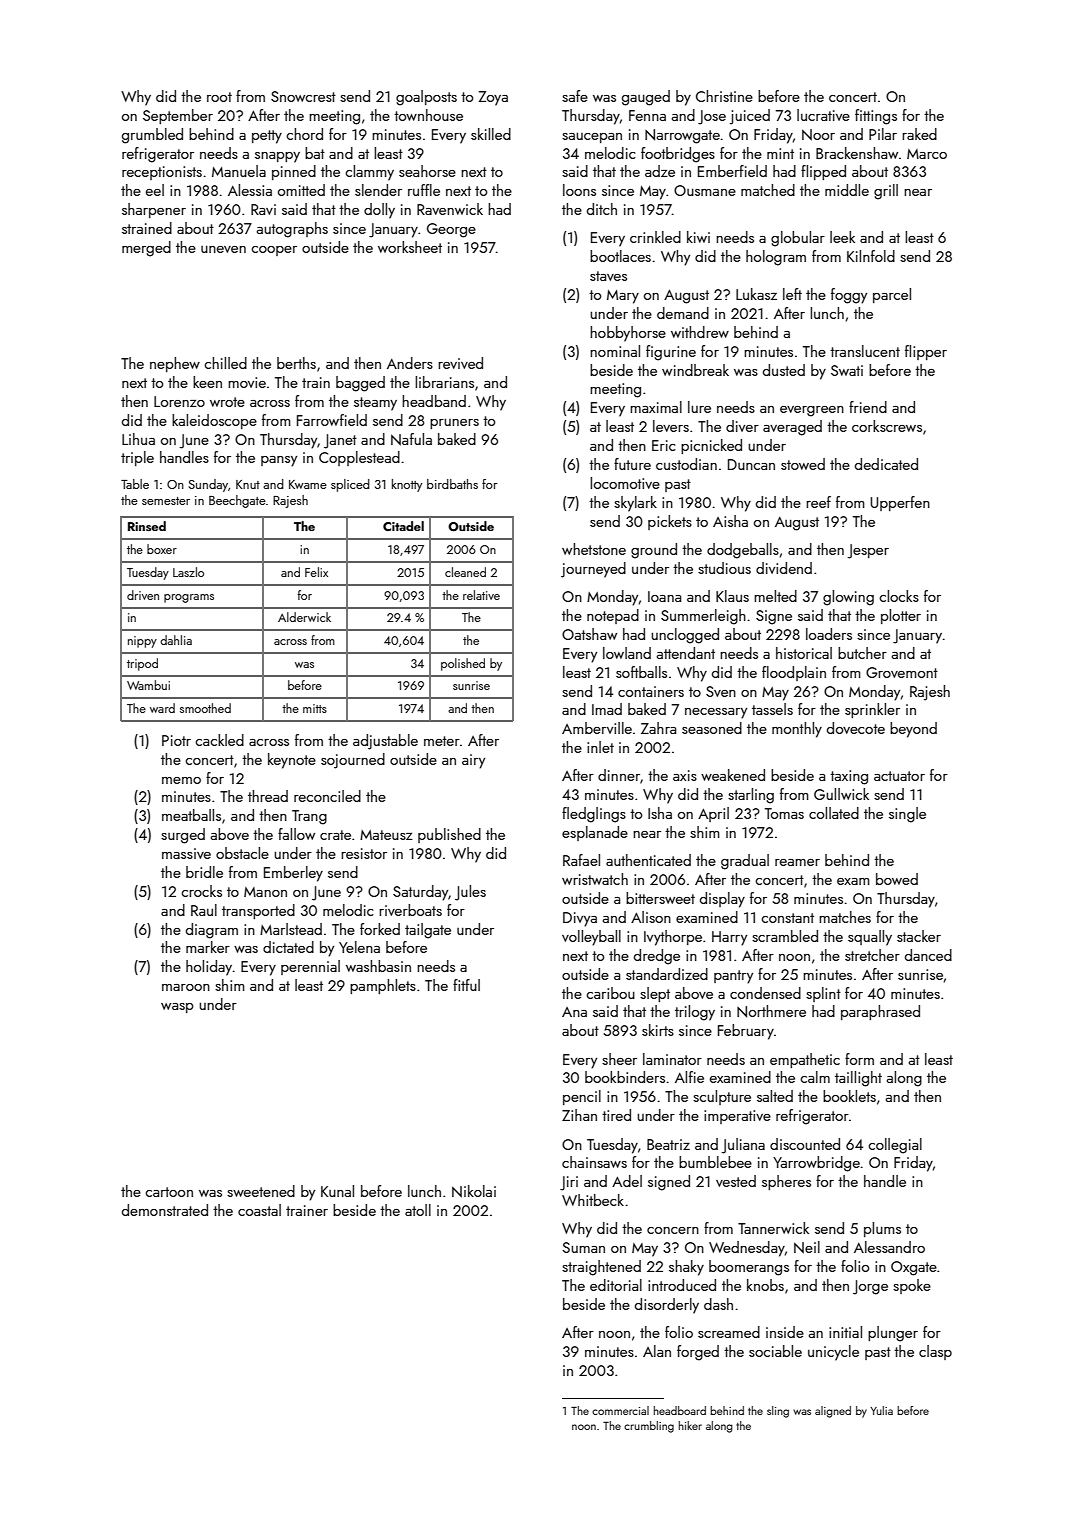 Image resolution: width=1075 pixels, height=1520 pixels. What do you see at coordinates (594, 815) in the screenshot?
I see `fledglings` at bounding box center [594, 815].
